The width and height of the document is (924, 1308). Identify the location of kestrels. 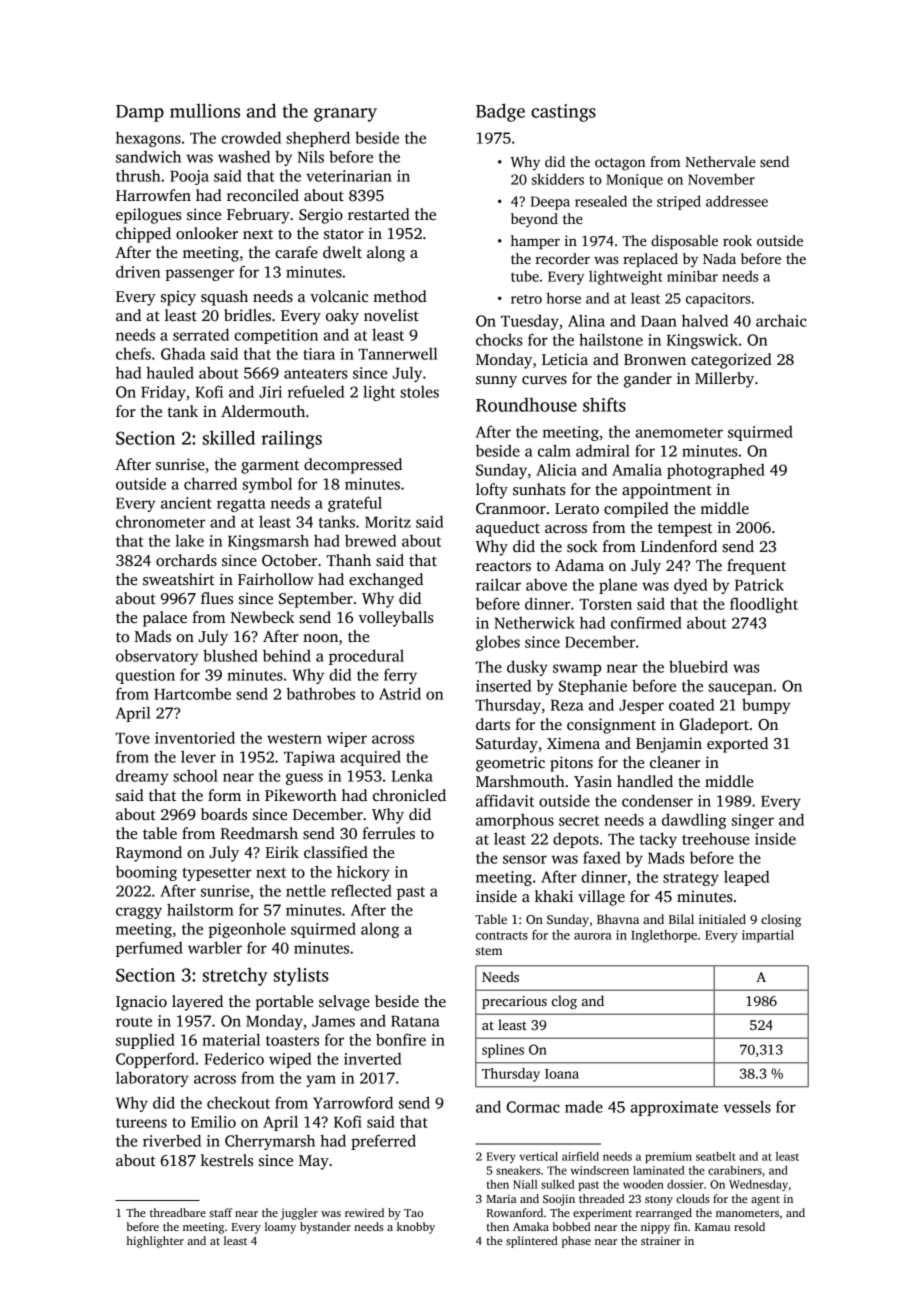
(227, 1160).
